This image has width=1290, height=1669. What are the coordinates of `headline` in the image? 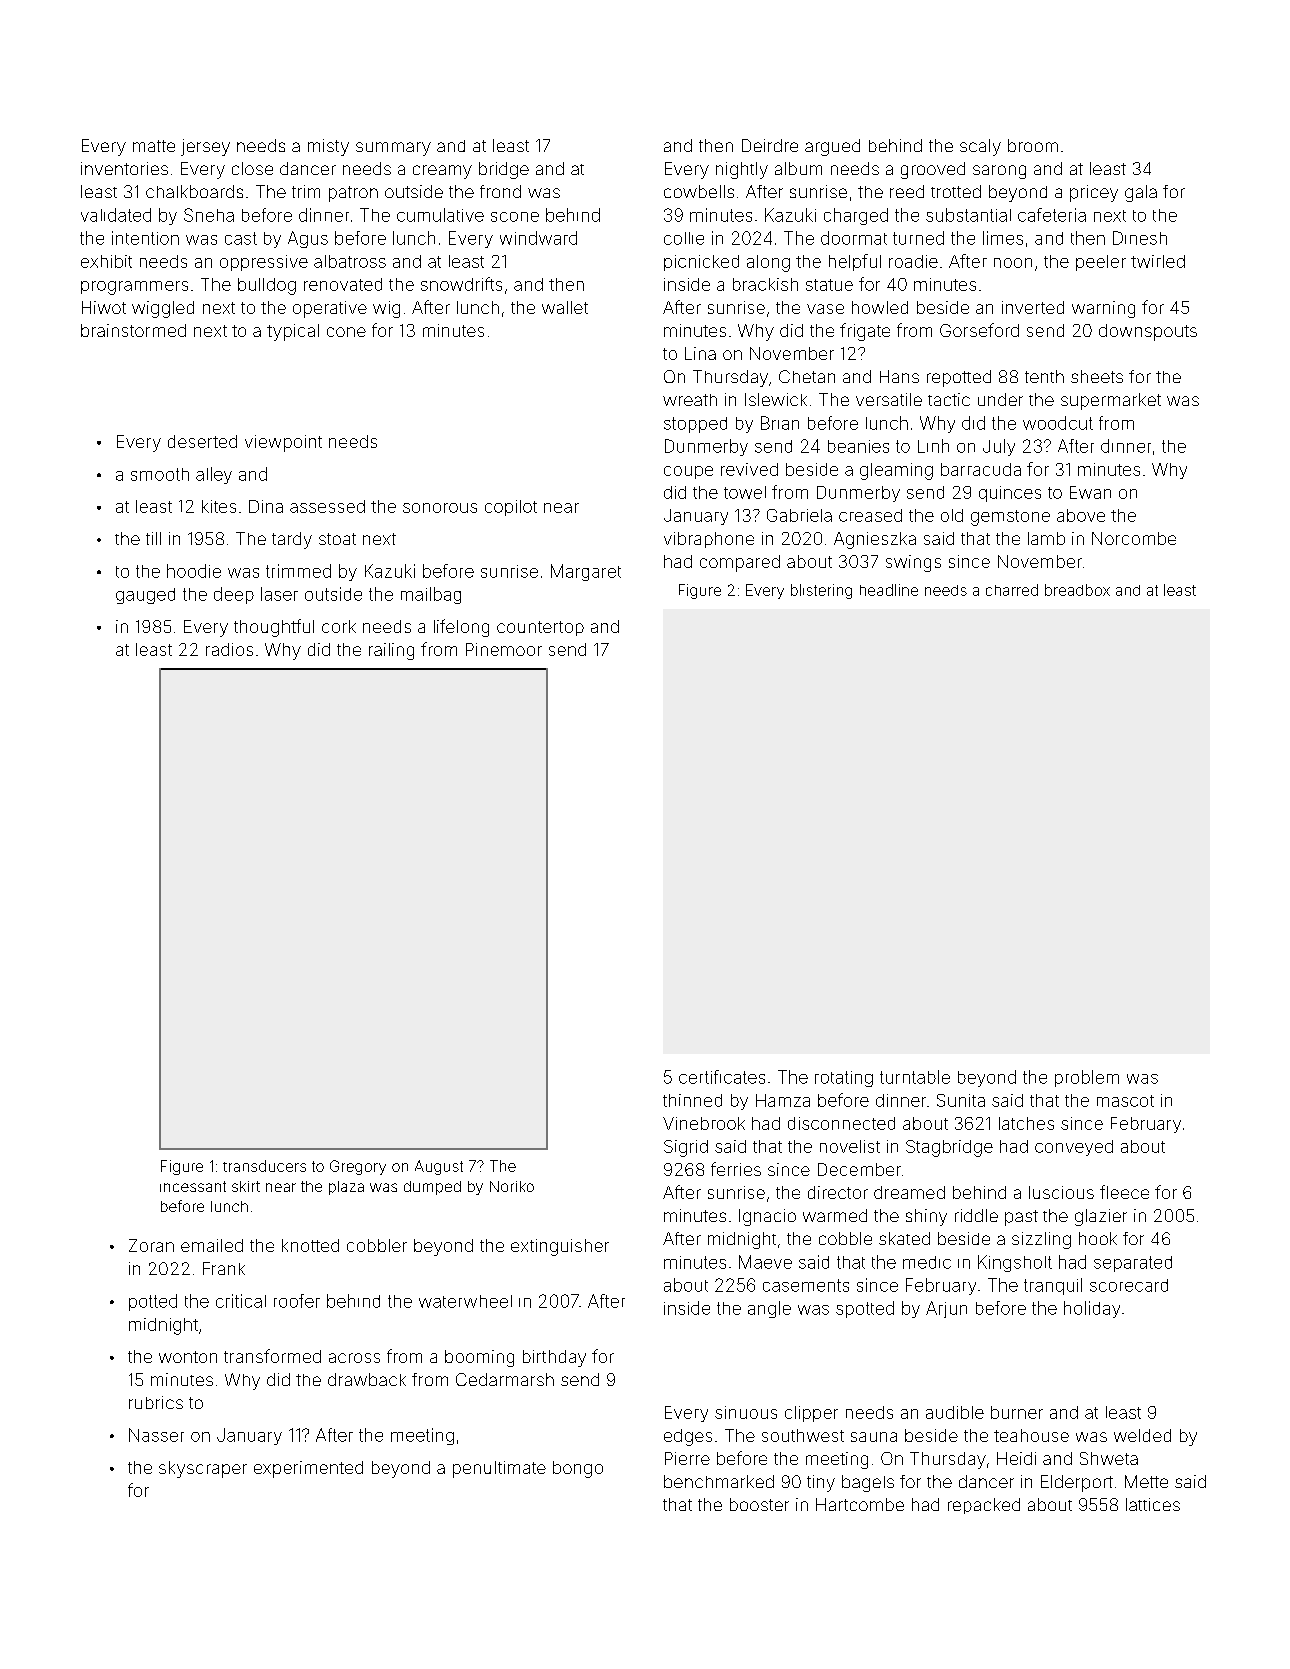 It's located at (889, 590).
